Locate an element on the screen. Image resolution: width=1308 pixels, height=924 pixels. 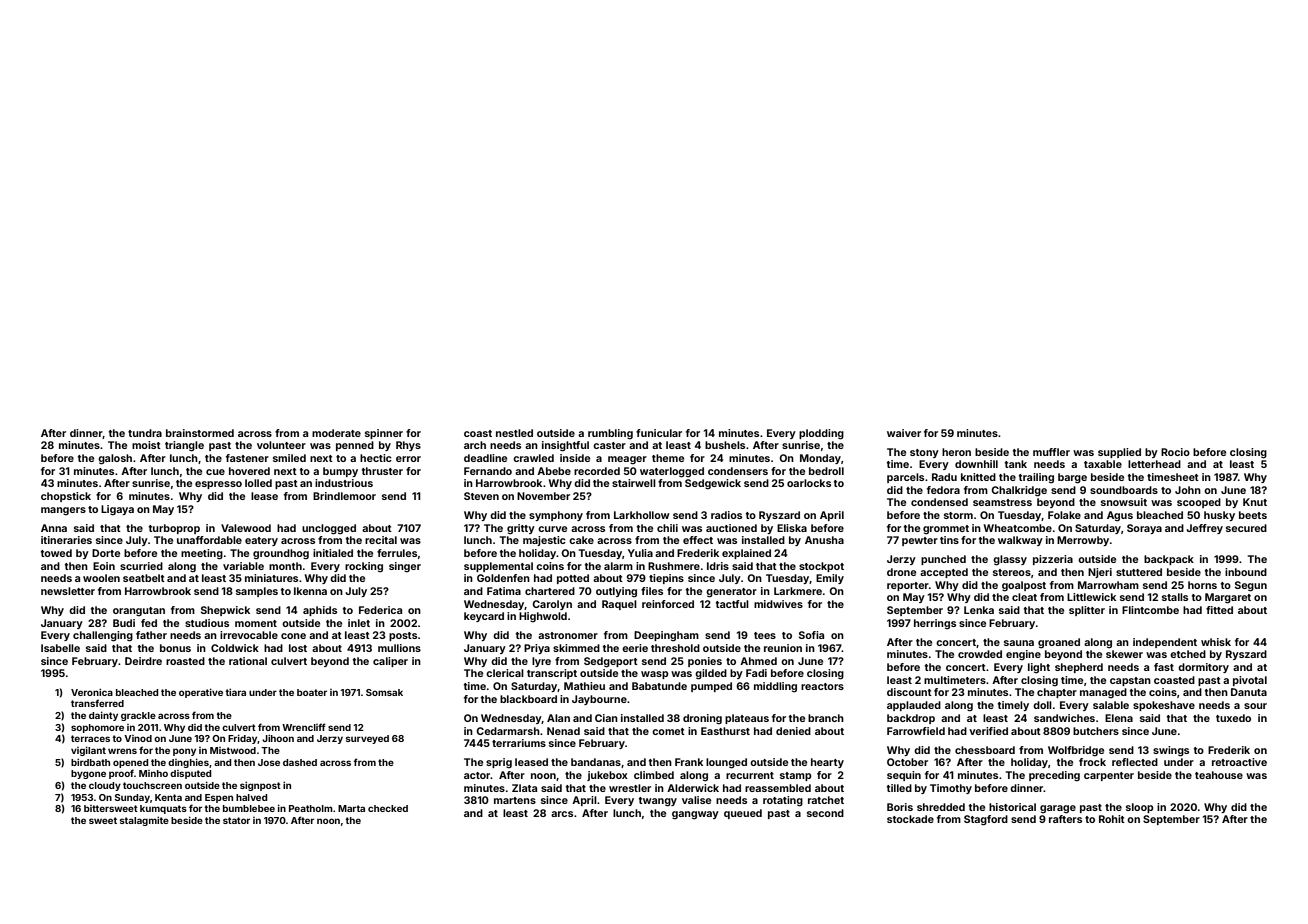
chopstick is located at coordinates (66, 497).
